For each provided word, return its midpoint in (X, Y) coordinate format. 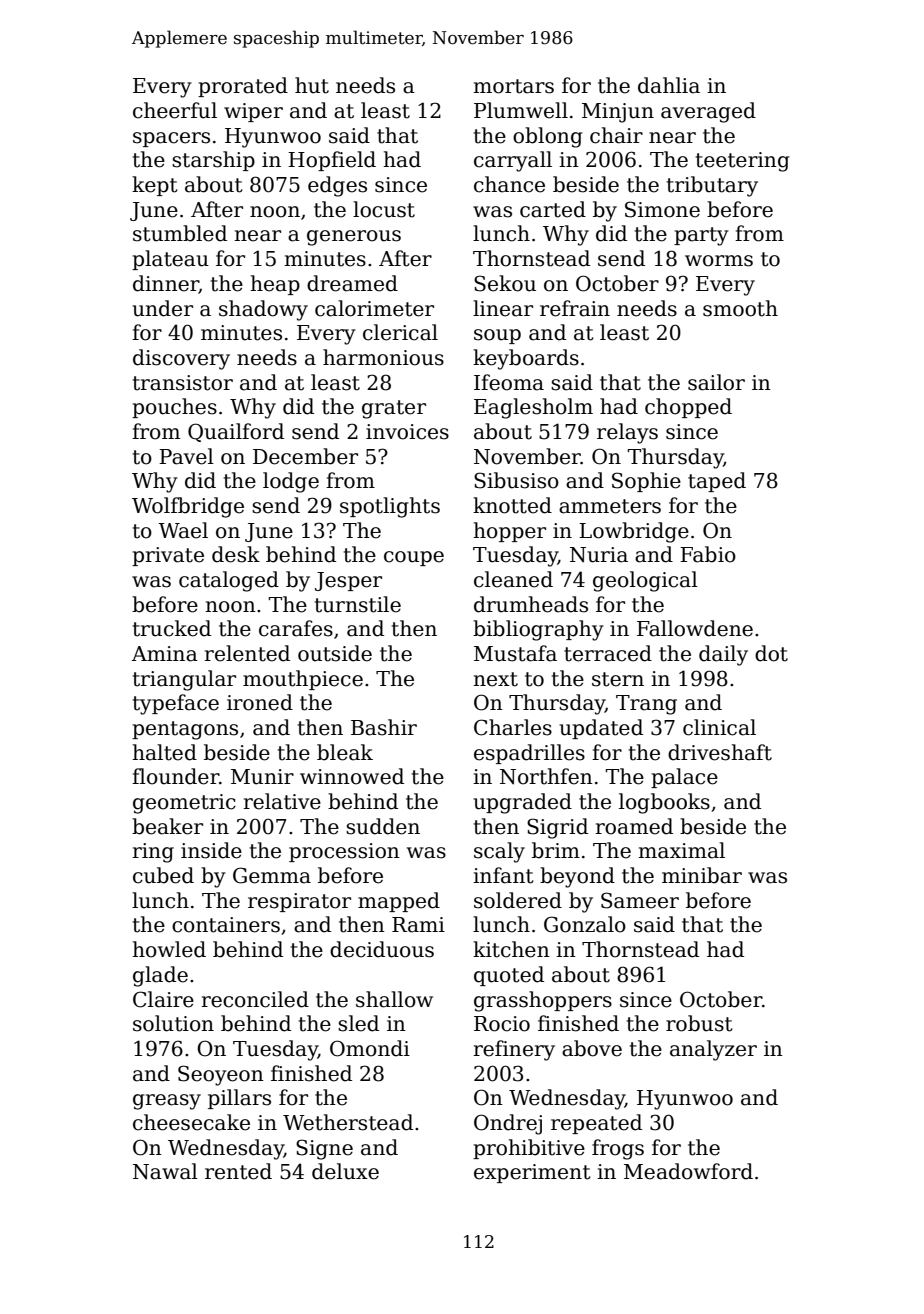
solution (173, 1023)
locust (384, 209)
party (701, 236)
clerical (400, 332)
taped (717, 482)
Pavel (186, 456)
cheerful (175, 110)
